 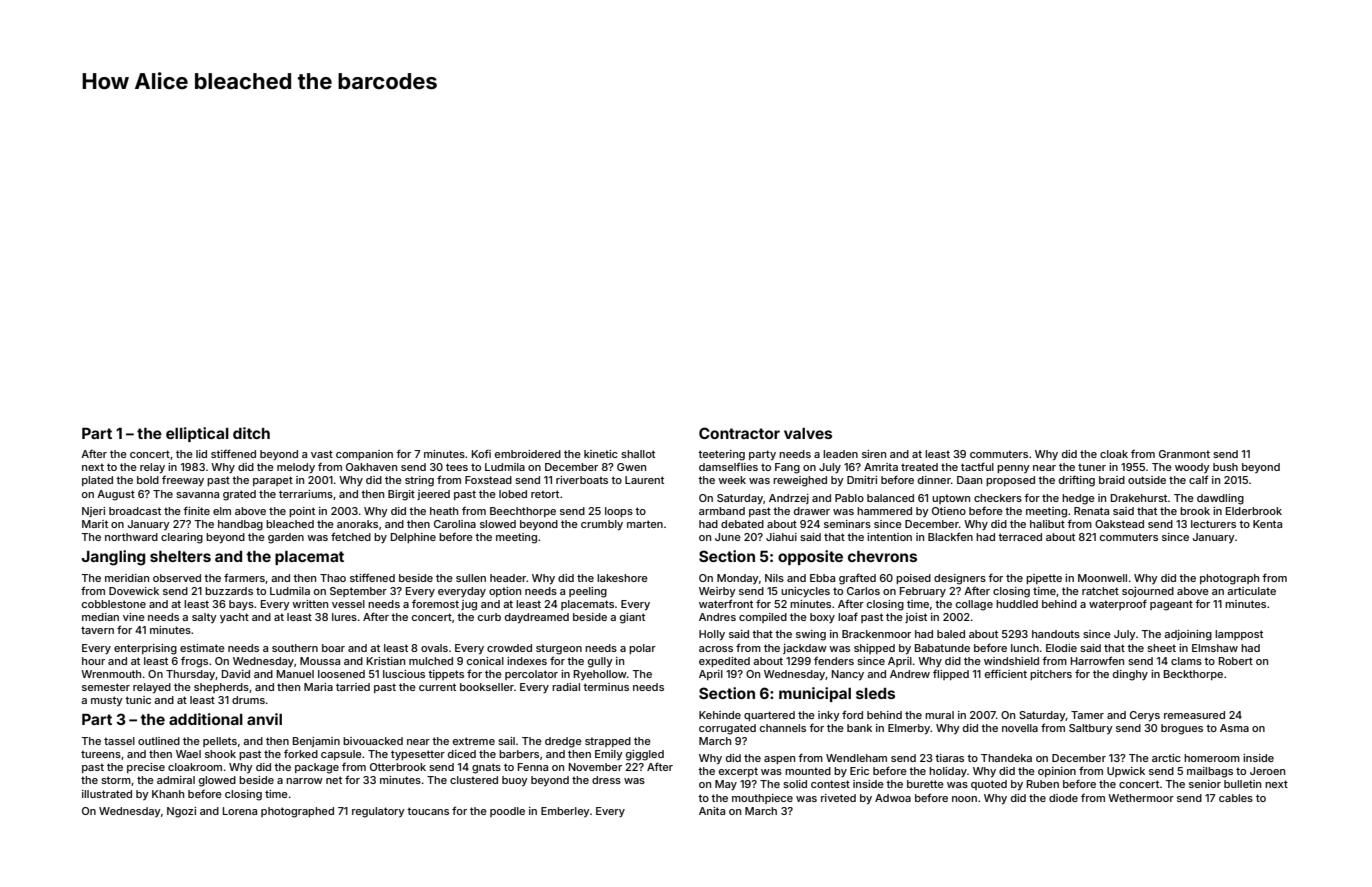 I want to click on crowded, so click(x=509, y=648).
